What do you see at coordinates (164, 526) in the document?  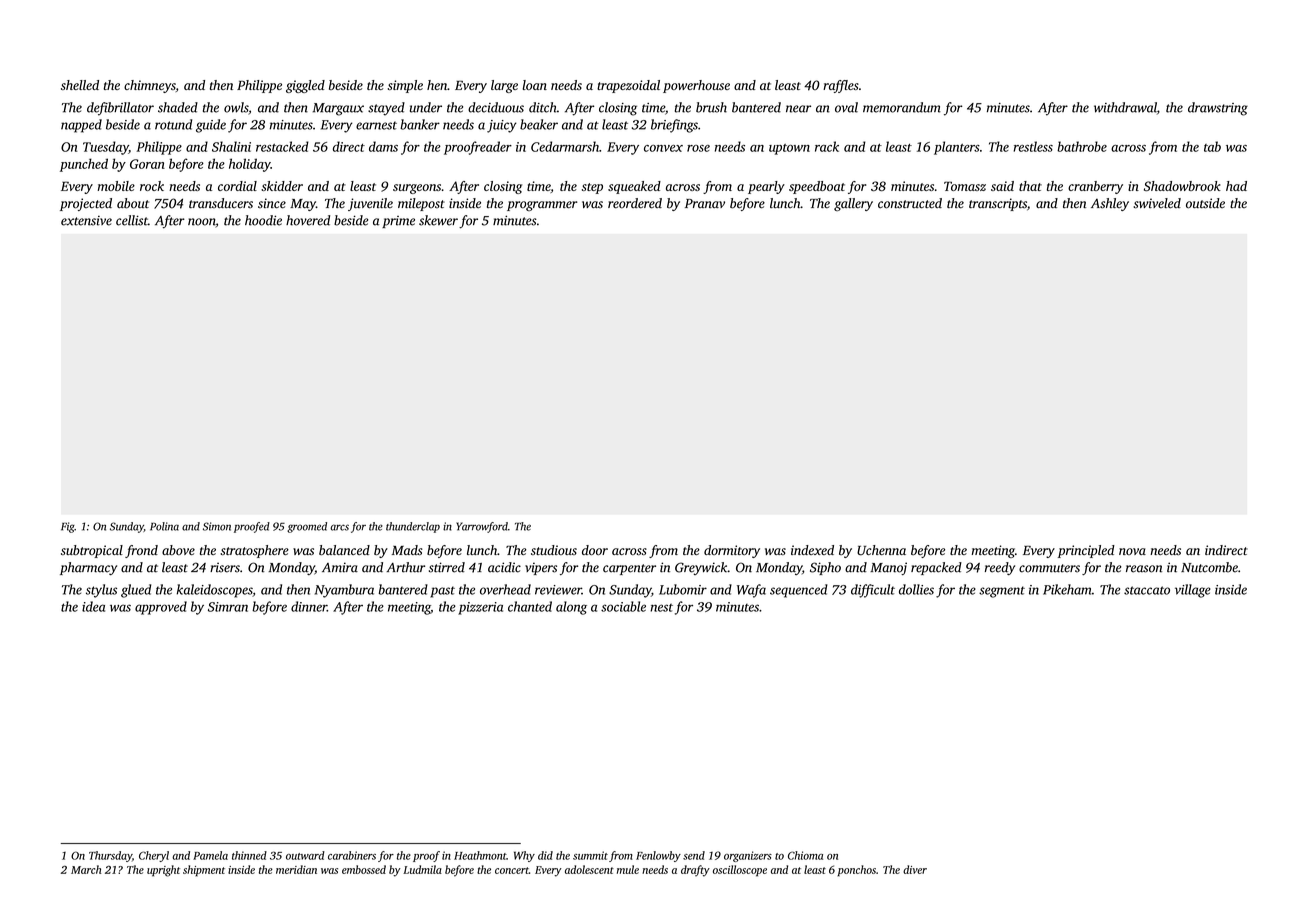 I see `Polina` at bounding box center [164, 526].
